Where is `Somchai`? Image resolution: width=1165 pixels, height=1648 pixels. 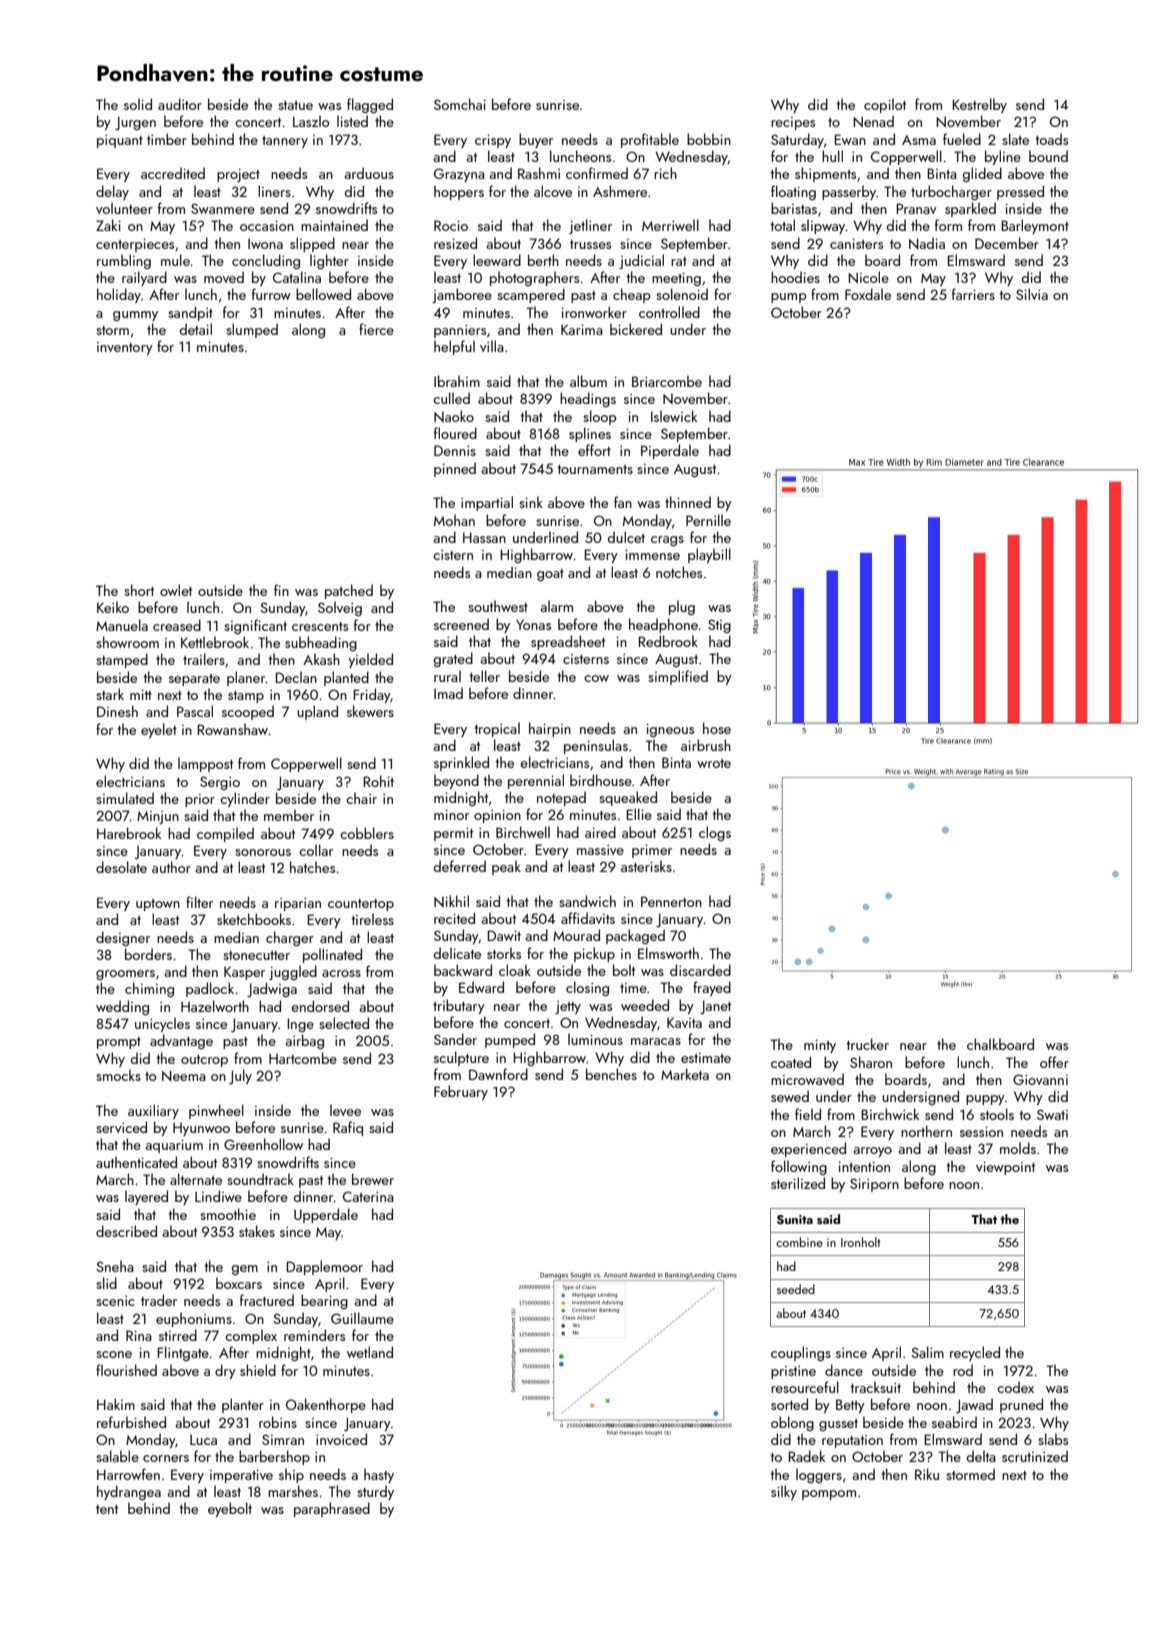 Somchai is located at coordinates (460, 104).
